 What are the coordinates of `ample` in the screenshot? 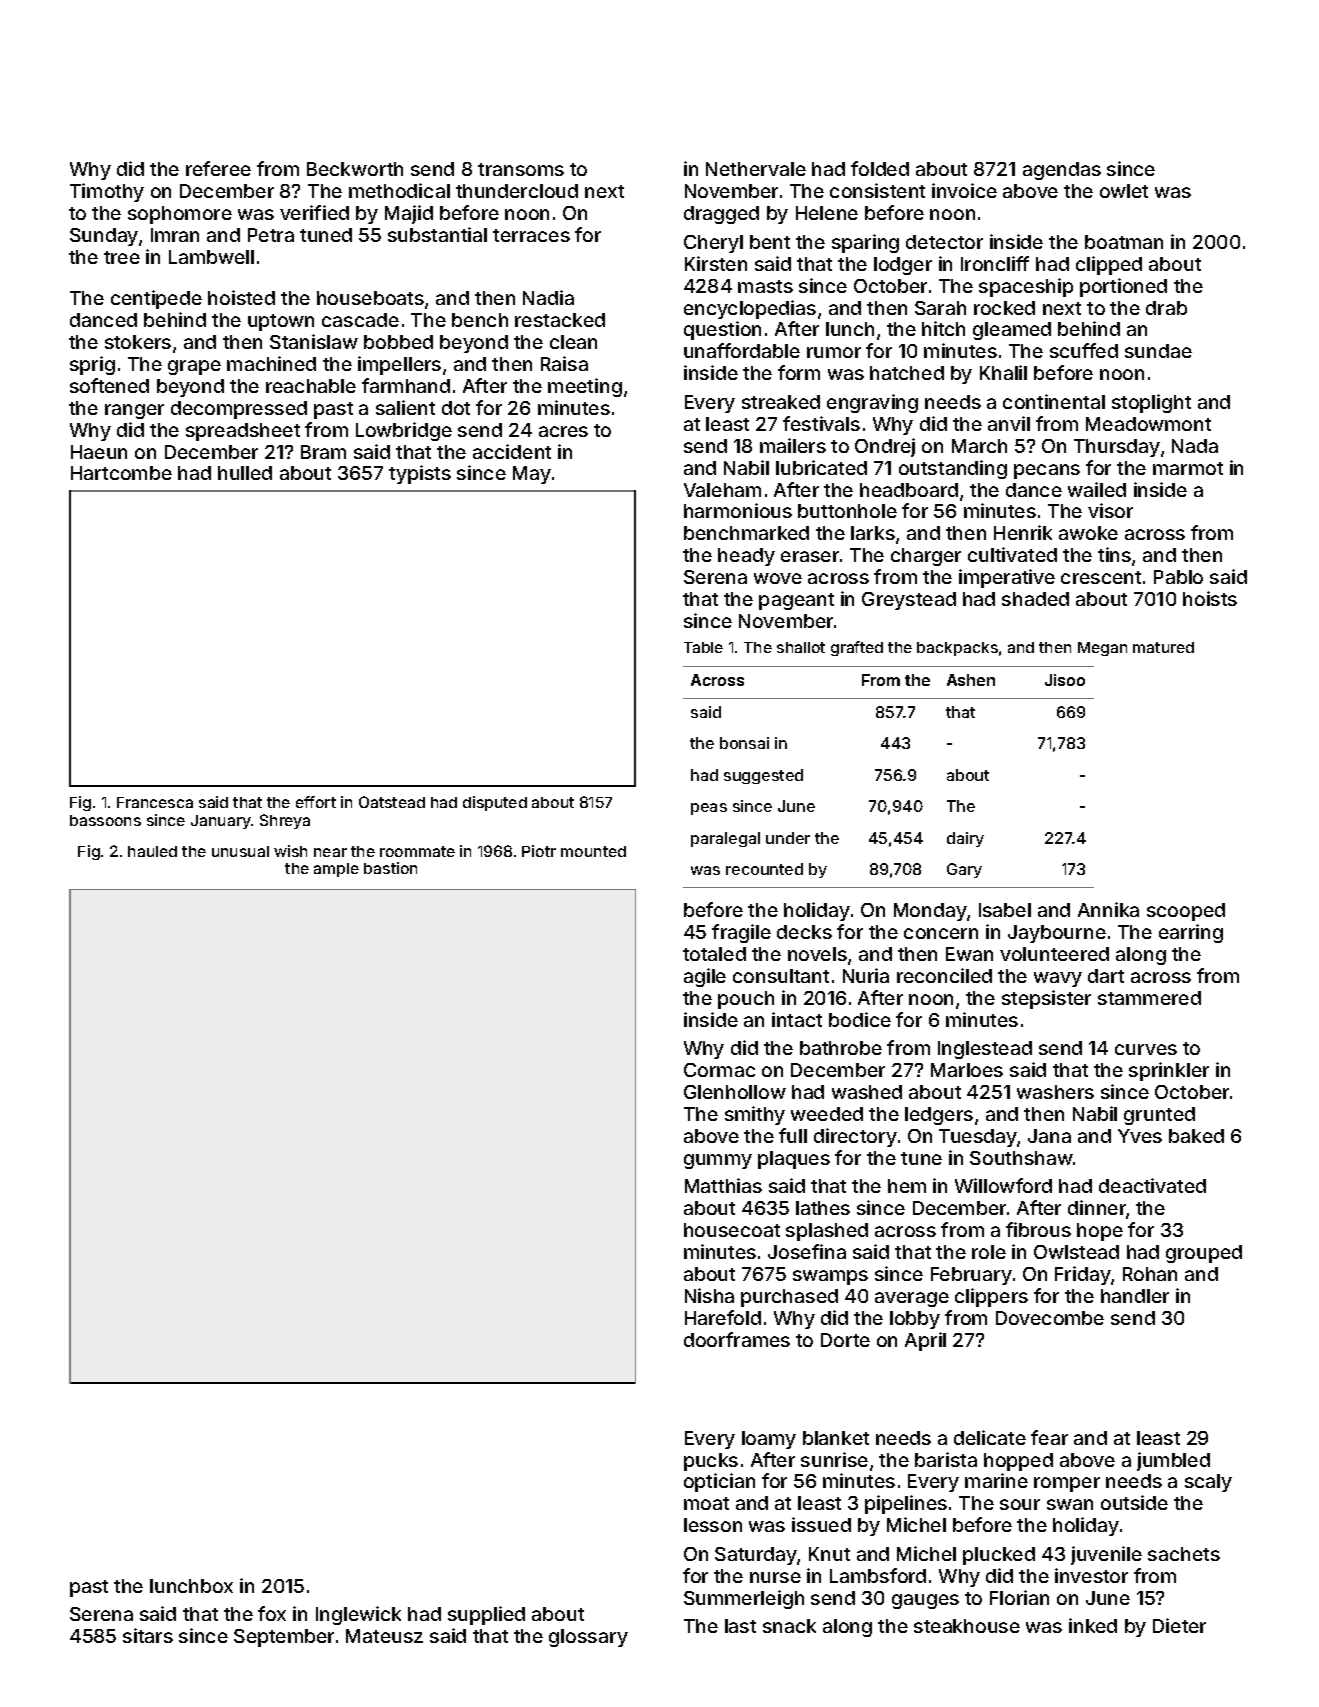 It's located at (336, 870).
